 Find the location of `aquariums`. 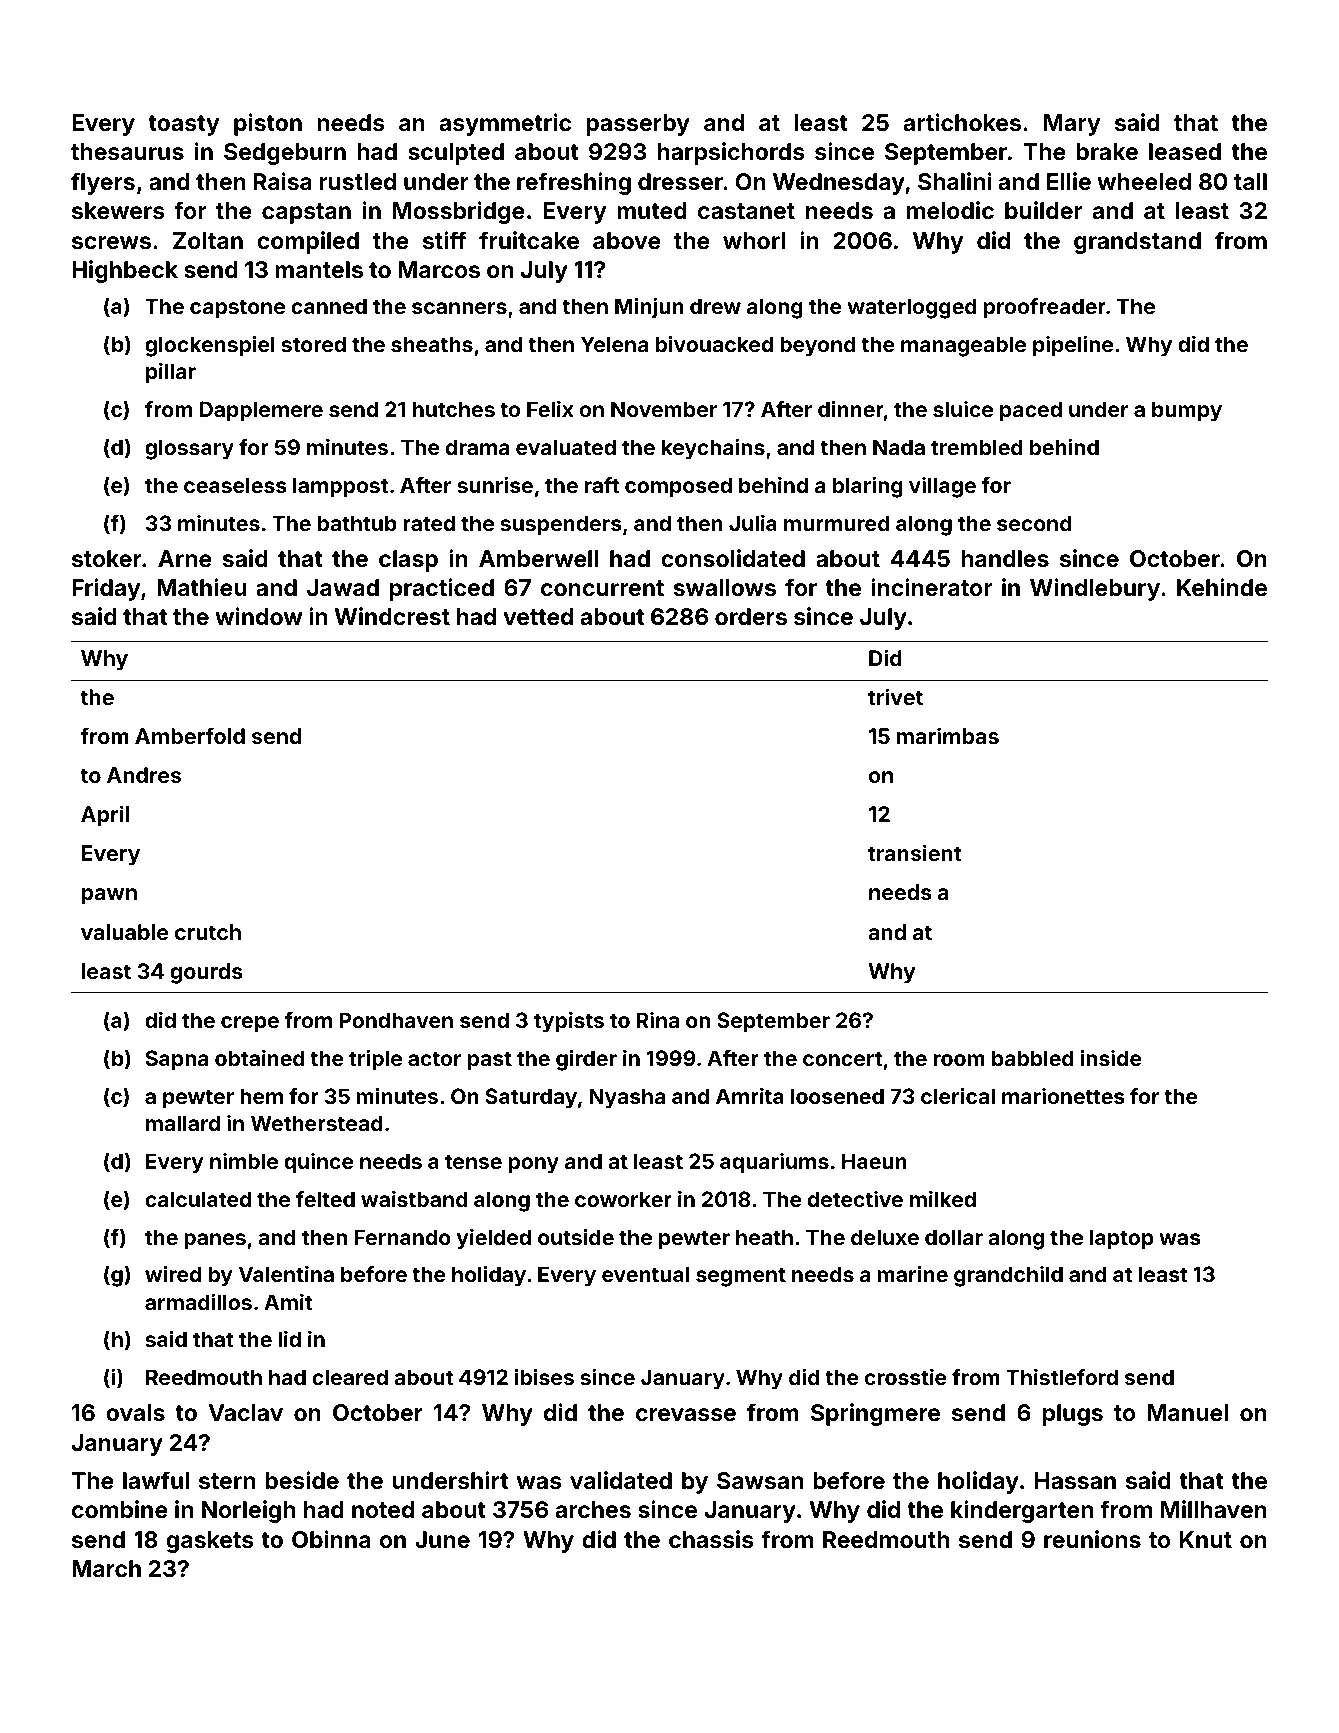

aquariums is located at coordinates (774, 1163).
